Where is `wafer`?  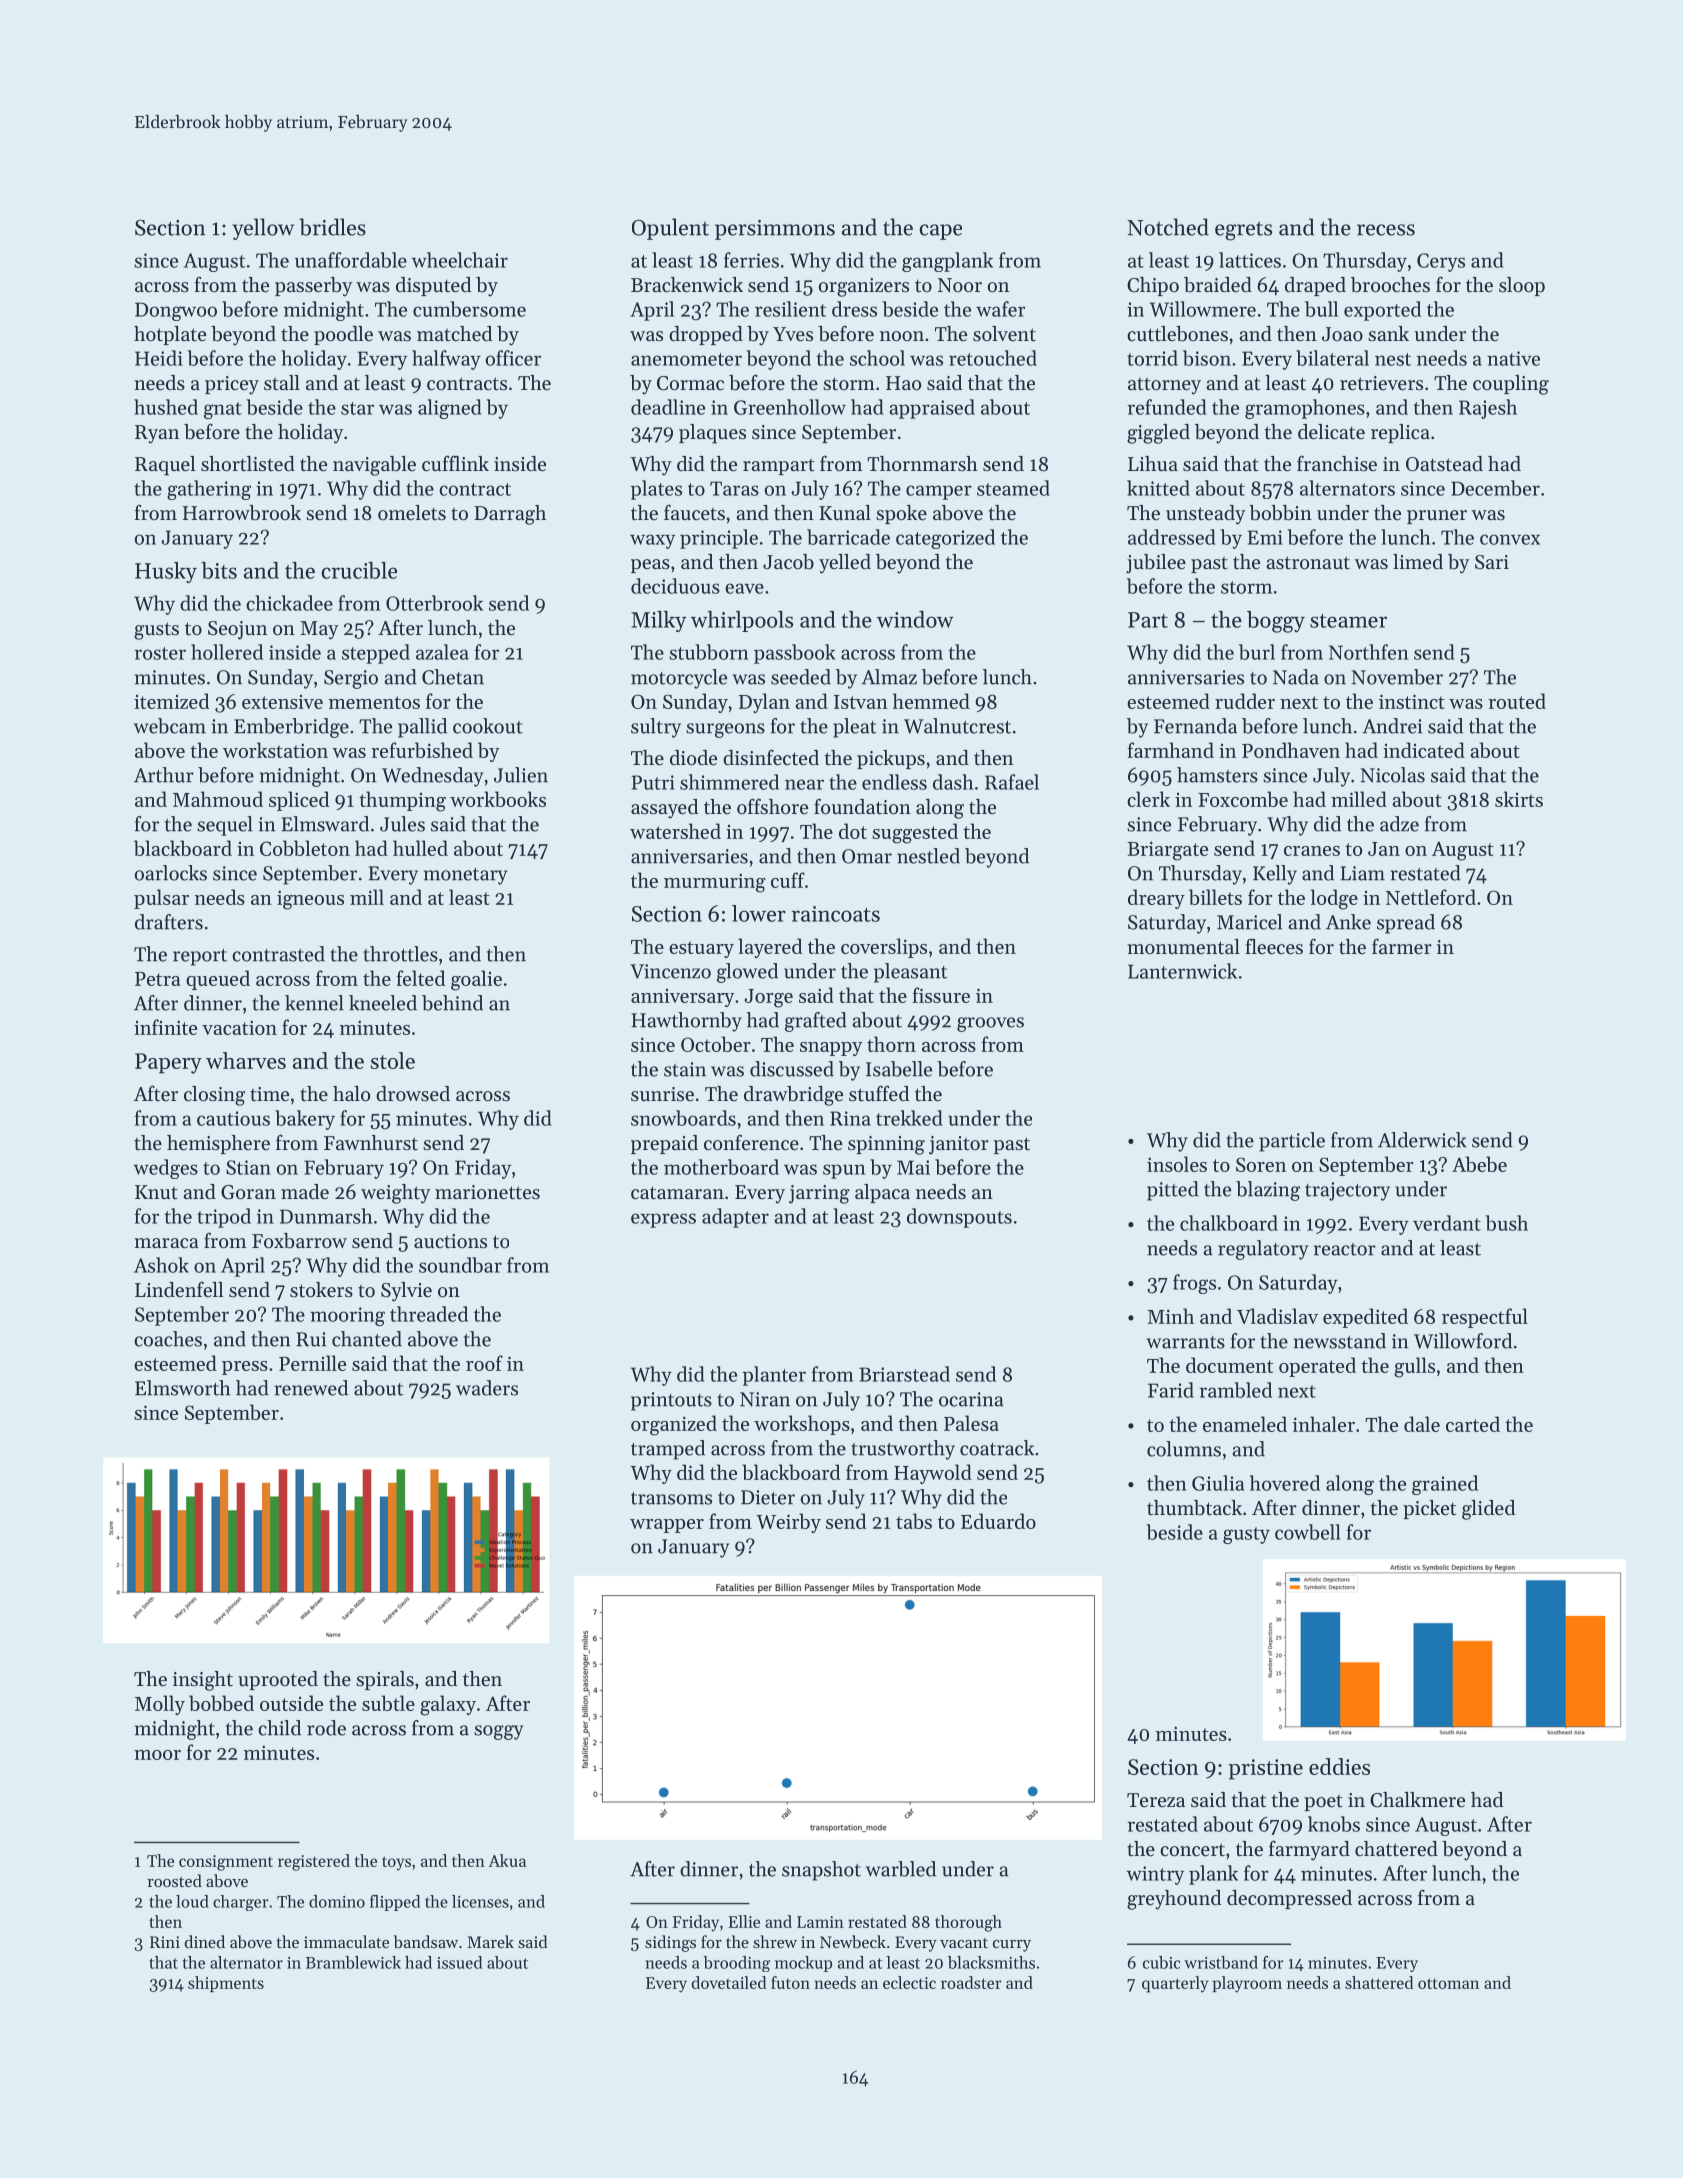 wafer is located at coordinates (1000, 309).
